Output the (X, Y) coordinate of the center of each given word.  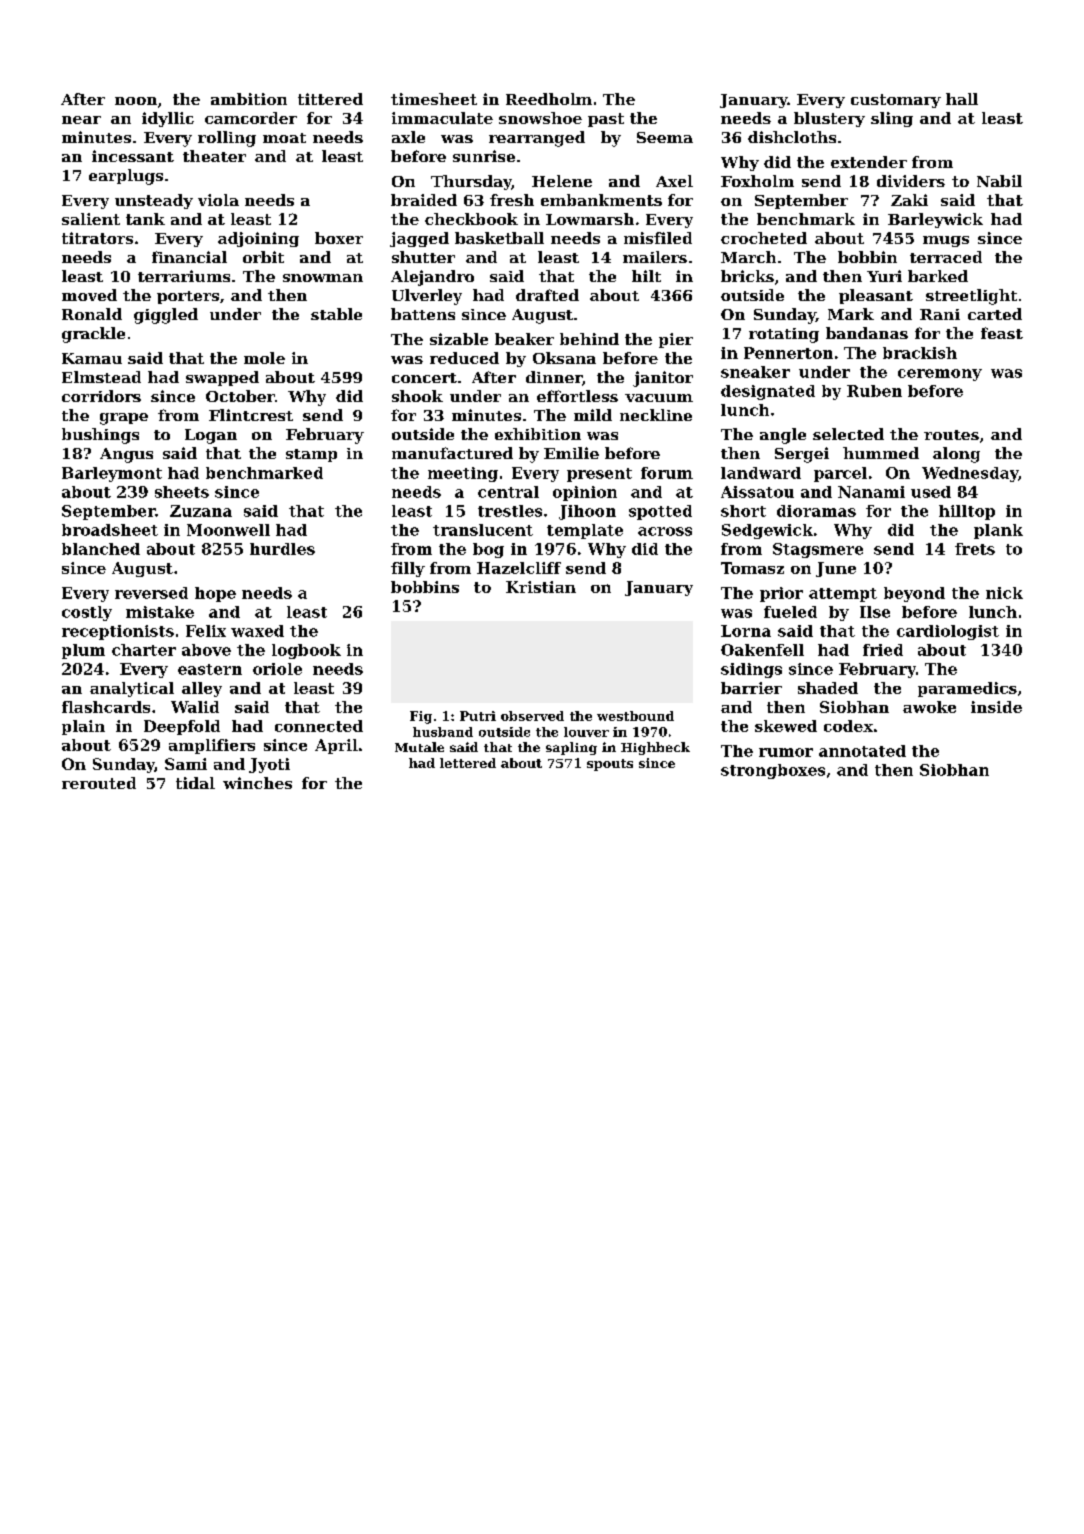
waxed (257, 631)
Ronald (92, 314)
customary (896, 101)
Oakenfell (762, 650)
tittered (330, 99)
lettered (468, 763)
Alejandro (432, 278)
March (748, 257)
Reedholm (549, 99)
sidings (751, 670)
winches (257, 783)
